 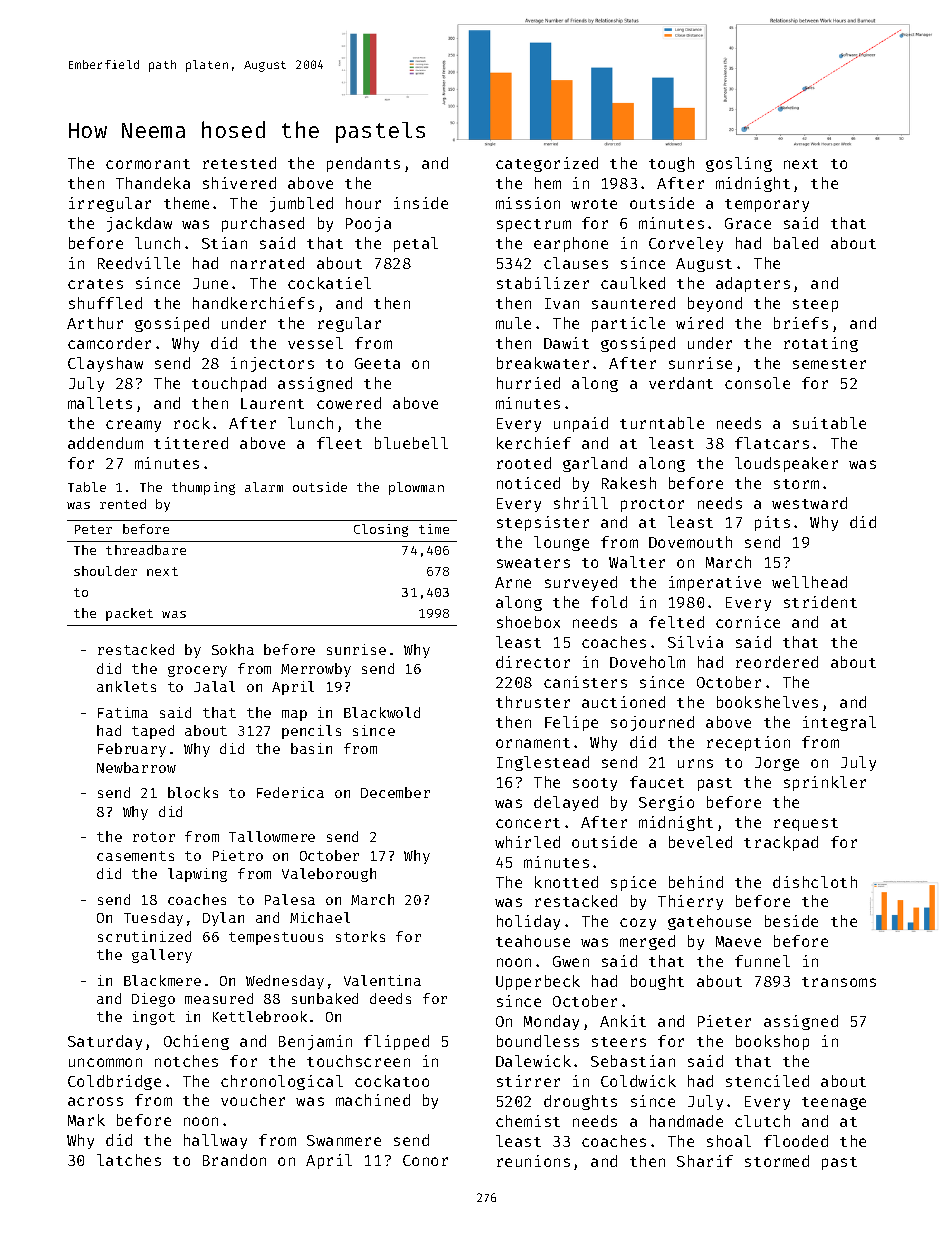 What do you see at coordinates (105, 1062) in the screenshot?
I see `uncommon` at bounding box center [105, 1062].
